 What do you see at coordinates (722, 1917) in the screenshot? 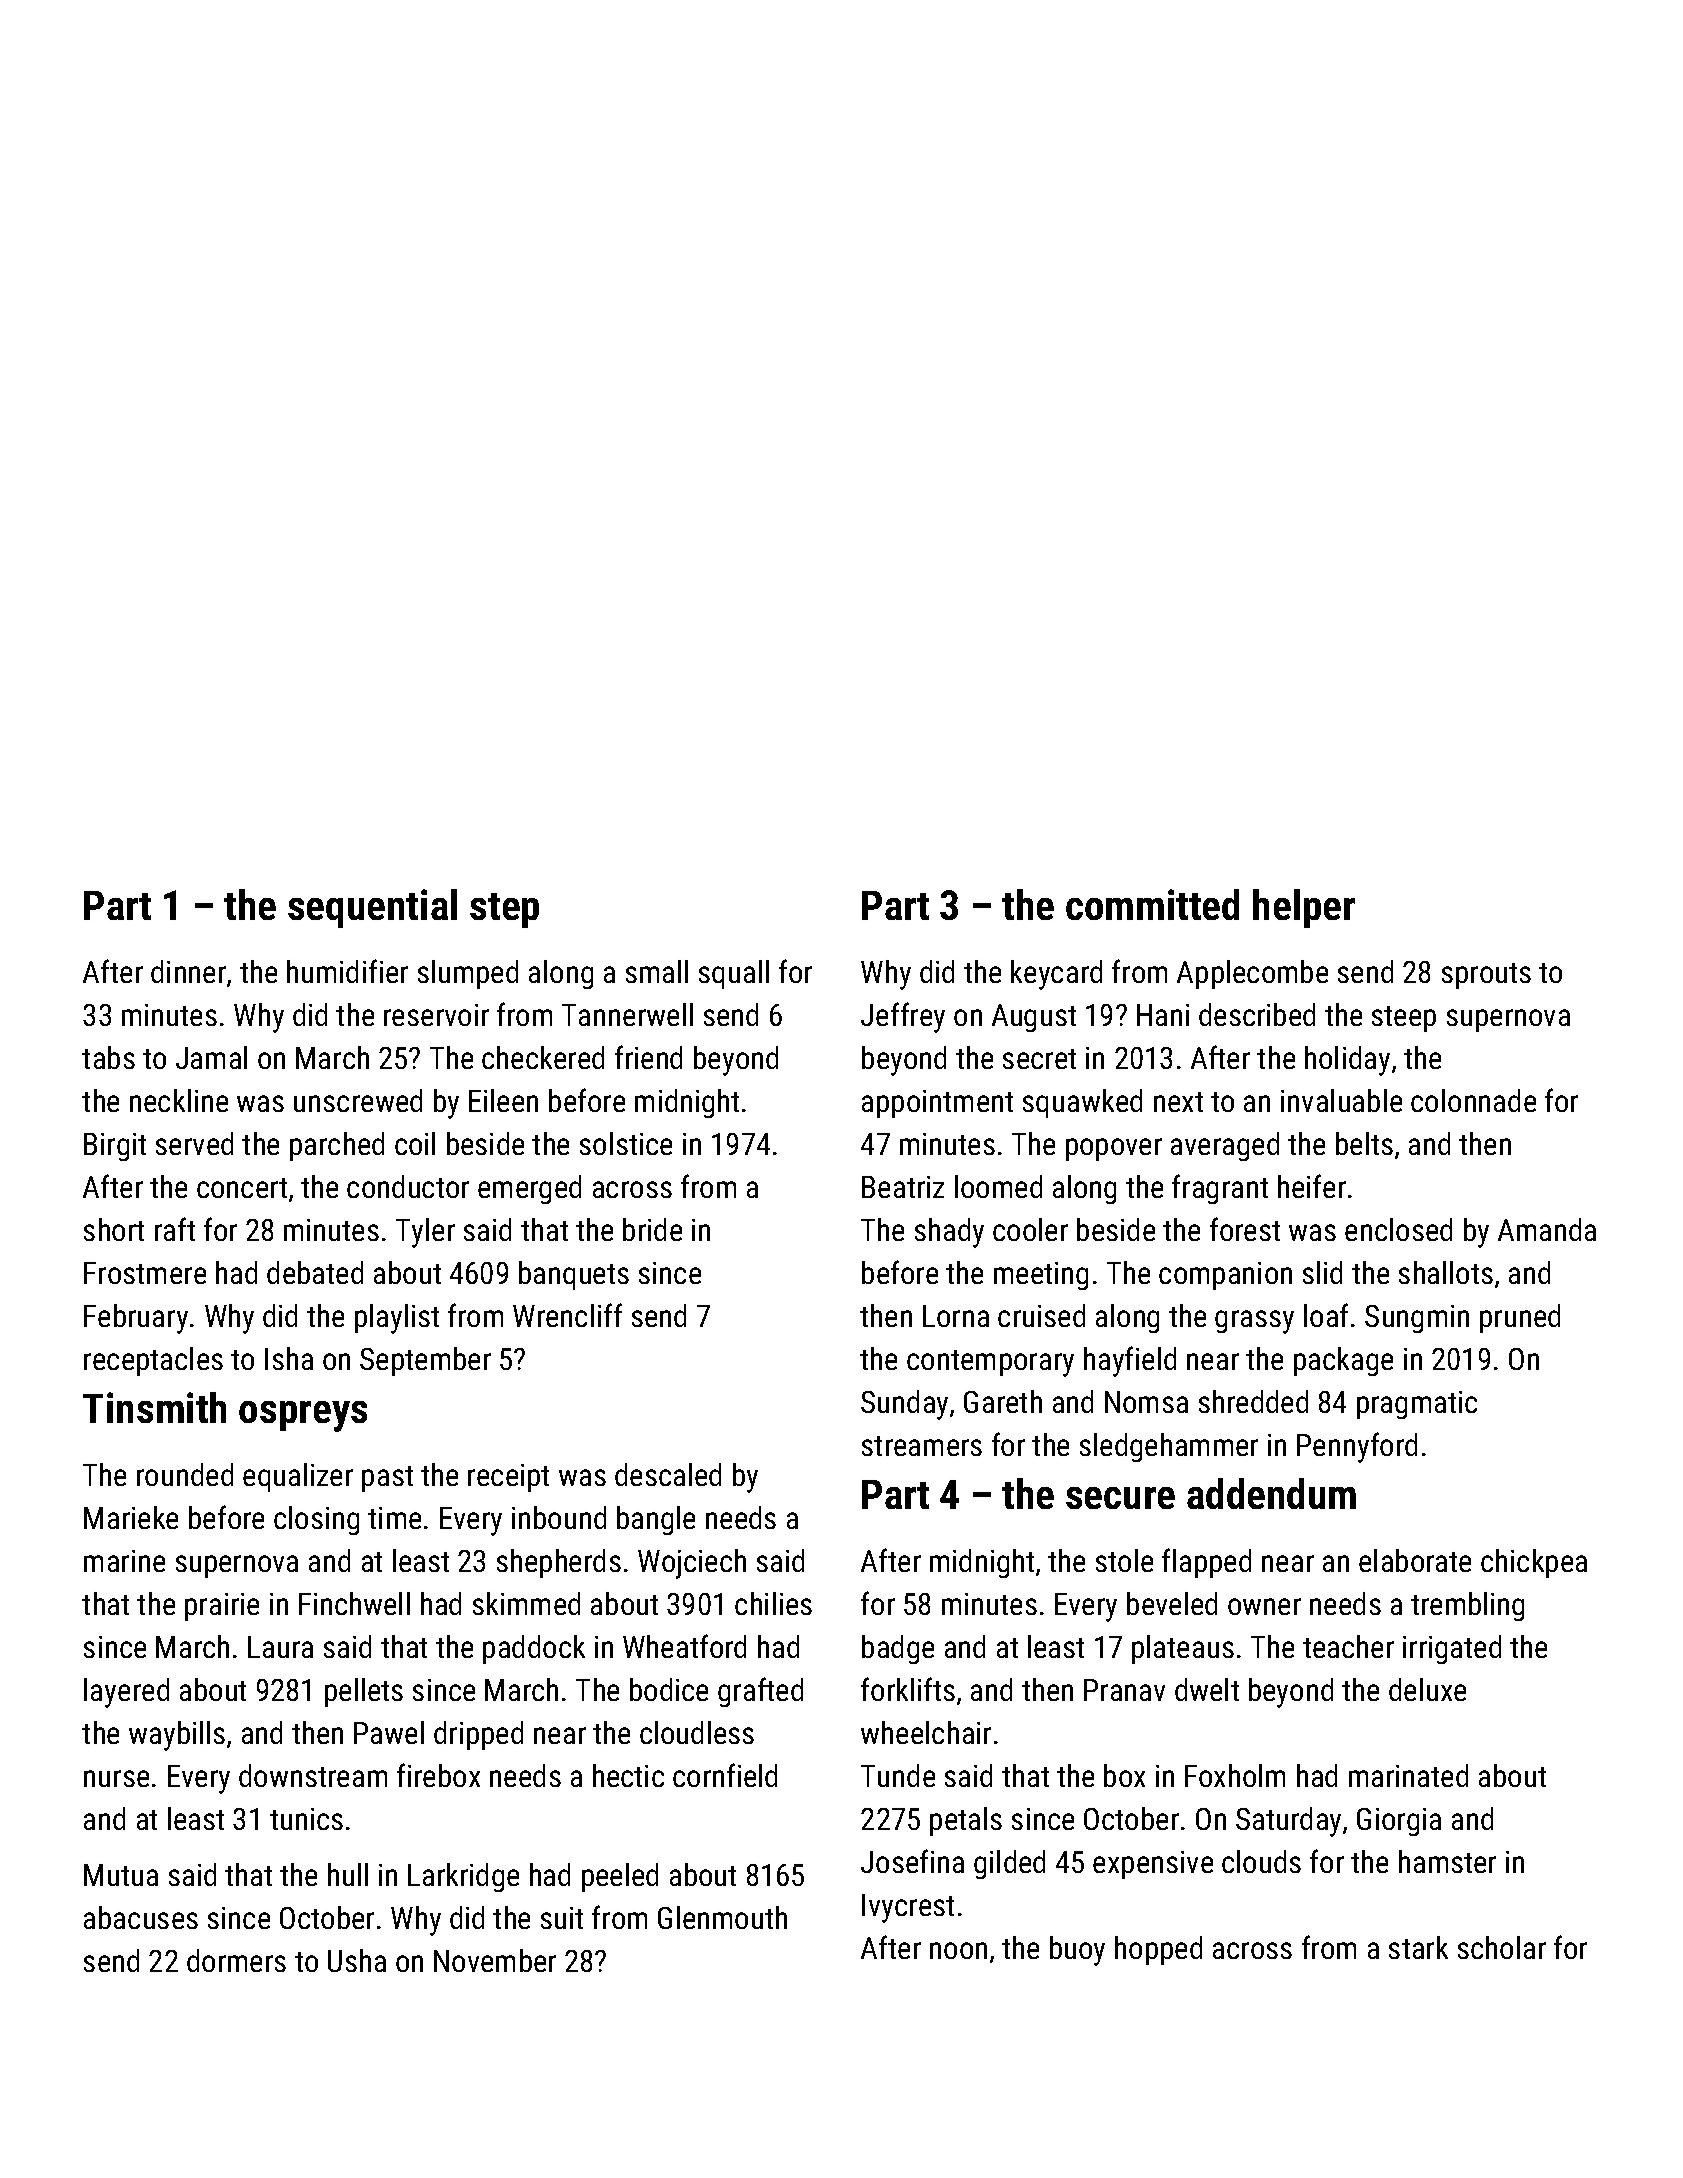
I see `Glenmouth` at bounding box center [722, 1917].
